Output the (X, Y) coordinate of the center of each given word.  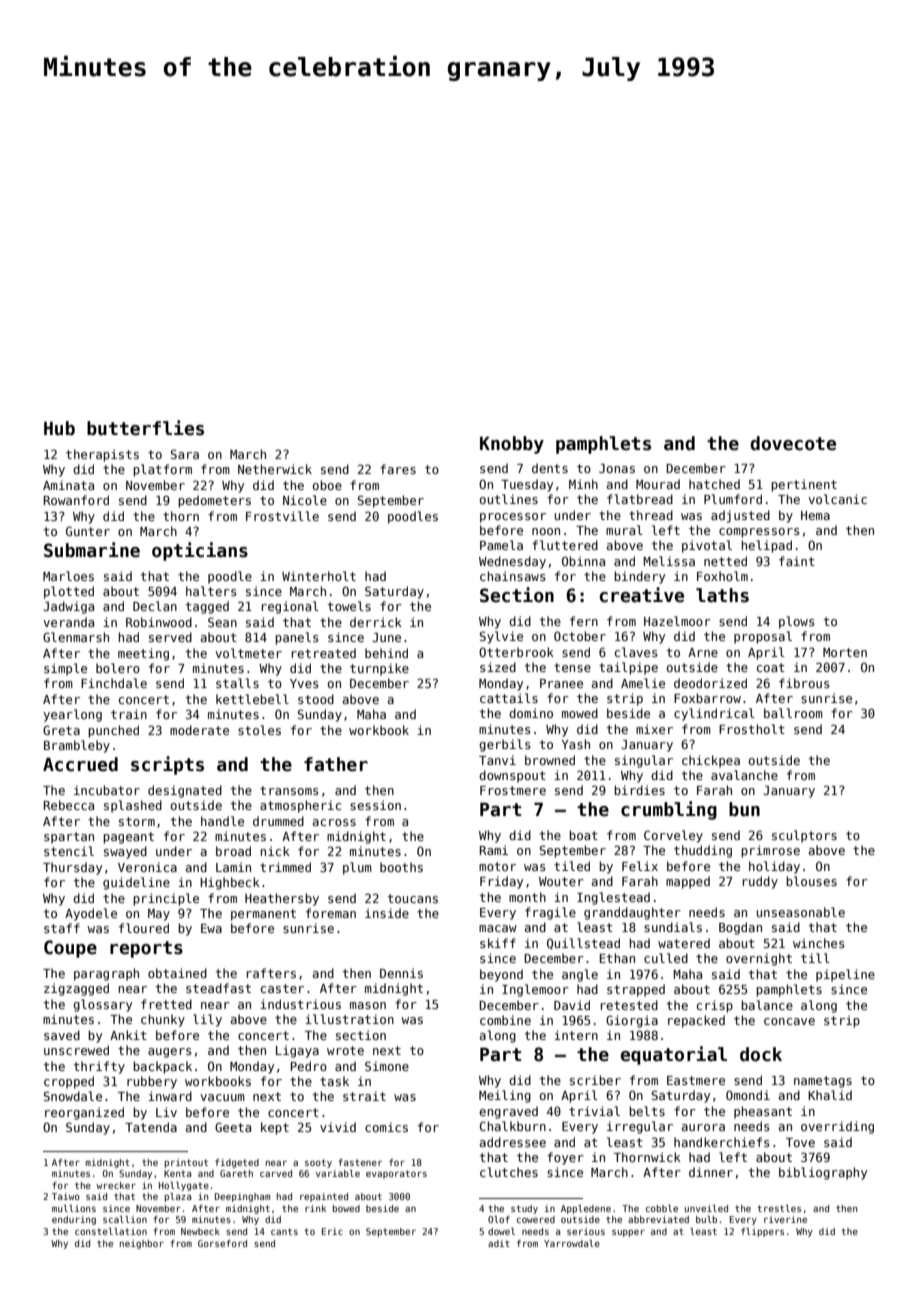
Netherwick (275, 469)
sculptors (804, 836)
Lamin (233, 867)
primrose (770, 851)
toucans (413, 898)
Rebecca (69, 805)
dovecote (793, 443)
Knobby (512, 445)
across (334, 822)
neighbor (142, 1244)
